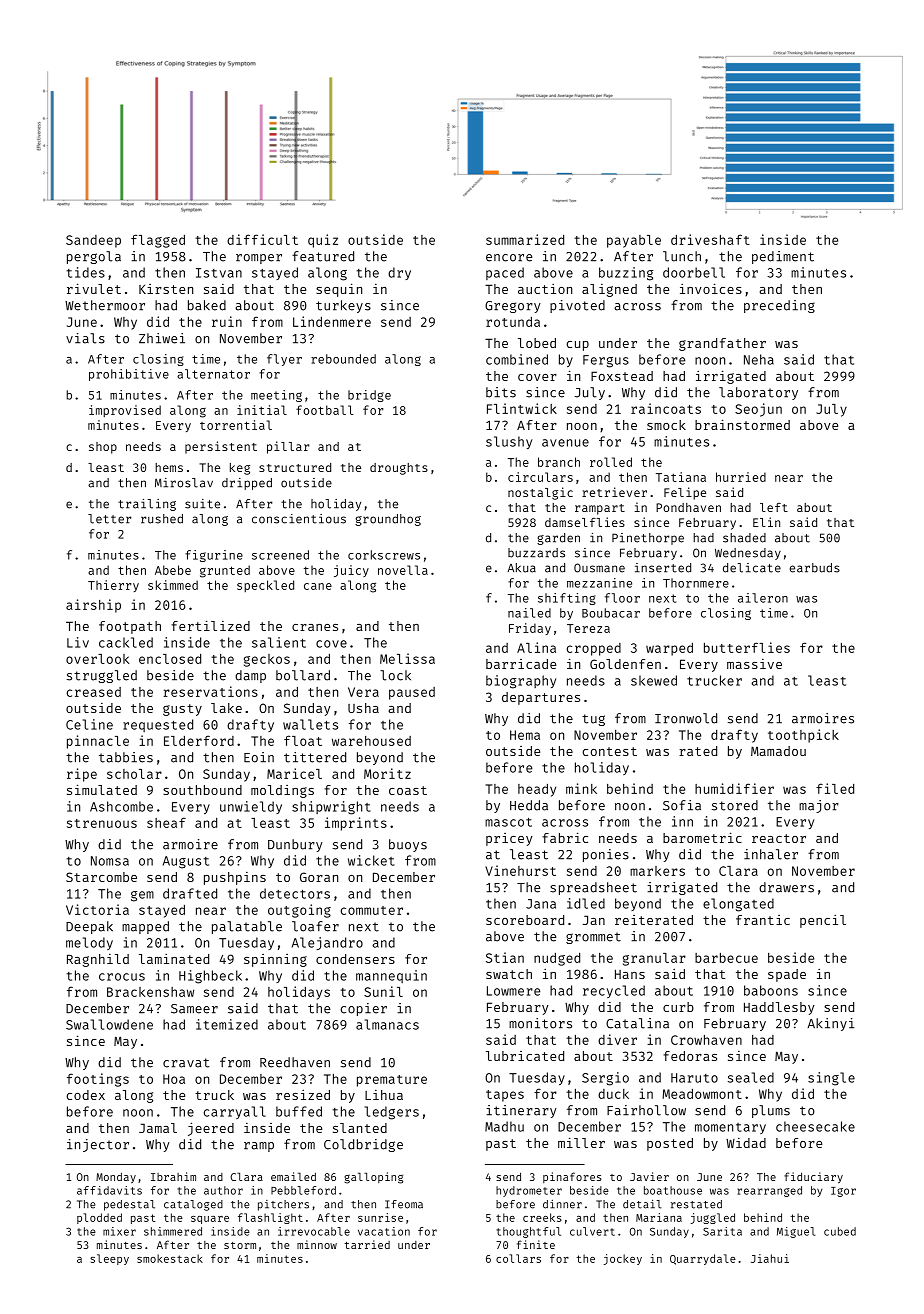  What do you see at coordinates (734, 788) in the screenshot?
I see `humidifier` at bounding box center [734, 788].
